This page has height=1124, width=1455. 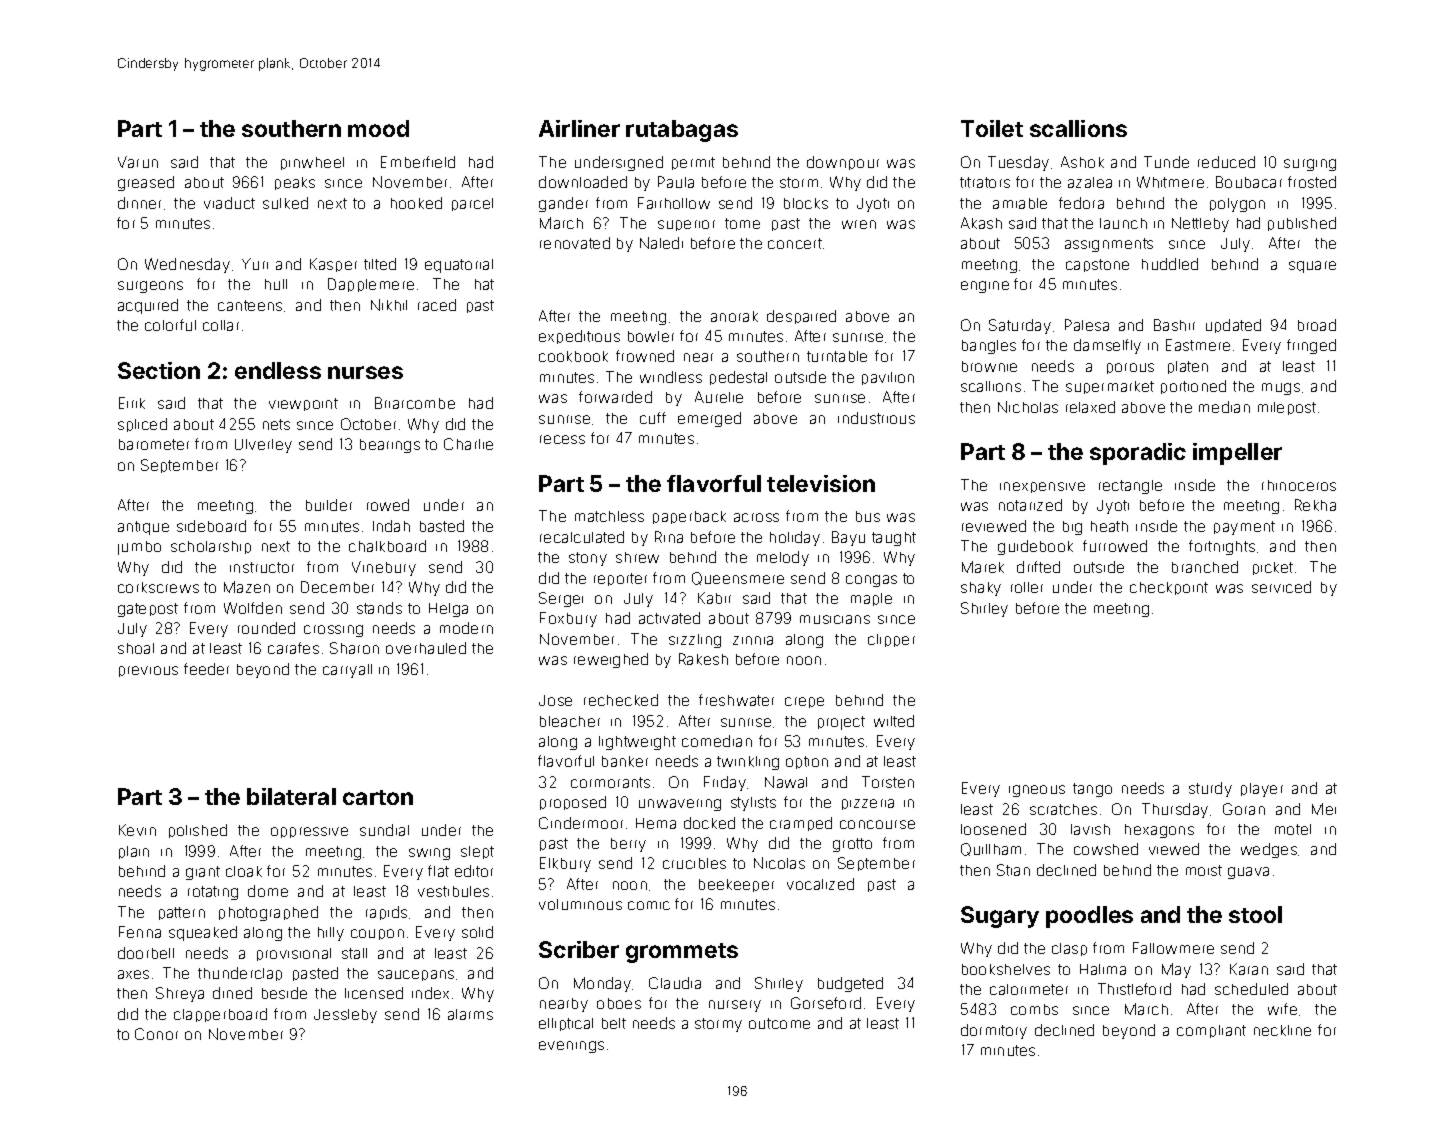 What do you see at coordinates (801, 317) in the page?
I see `despaired` at bounding box center [801, 317].
